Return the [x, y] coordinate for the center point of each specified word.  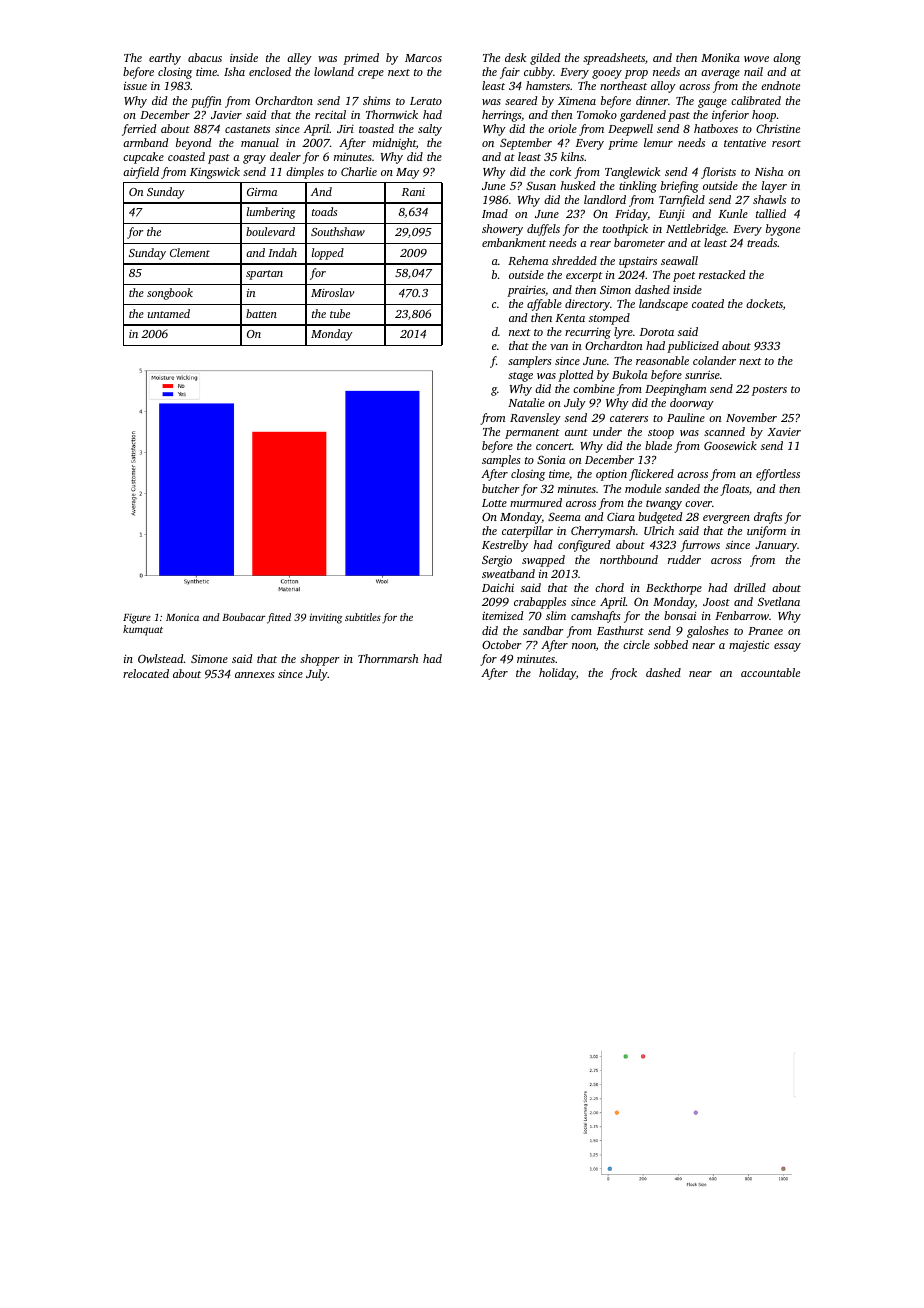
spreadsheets [614, 59]
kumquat [143, 630]
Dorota [657, 332]
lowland [334, 71]
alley [299, 59]
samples [501, 461]
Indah [282, 252]
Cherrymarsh [603, 532]
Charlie [359, 171]
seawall [679, 260]
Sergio [497, 561]
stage [520, 377]
